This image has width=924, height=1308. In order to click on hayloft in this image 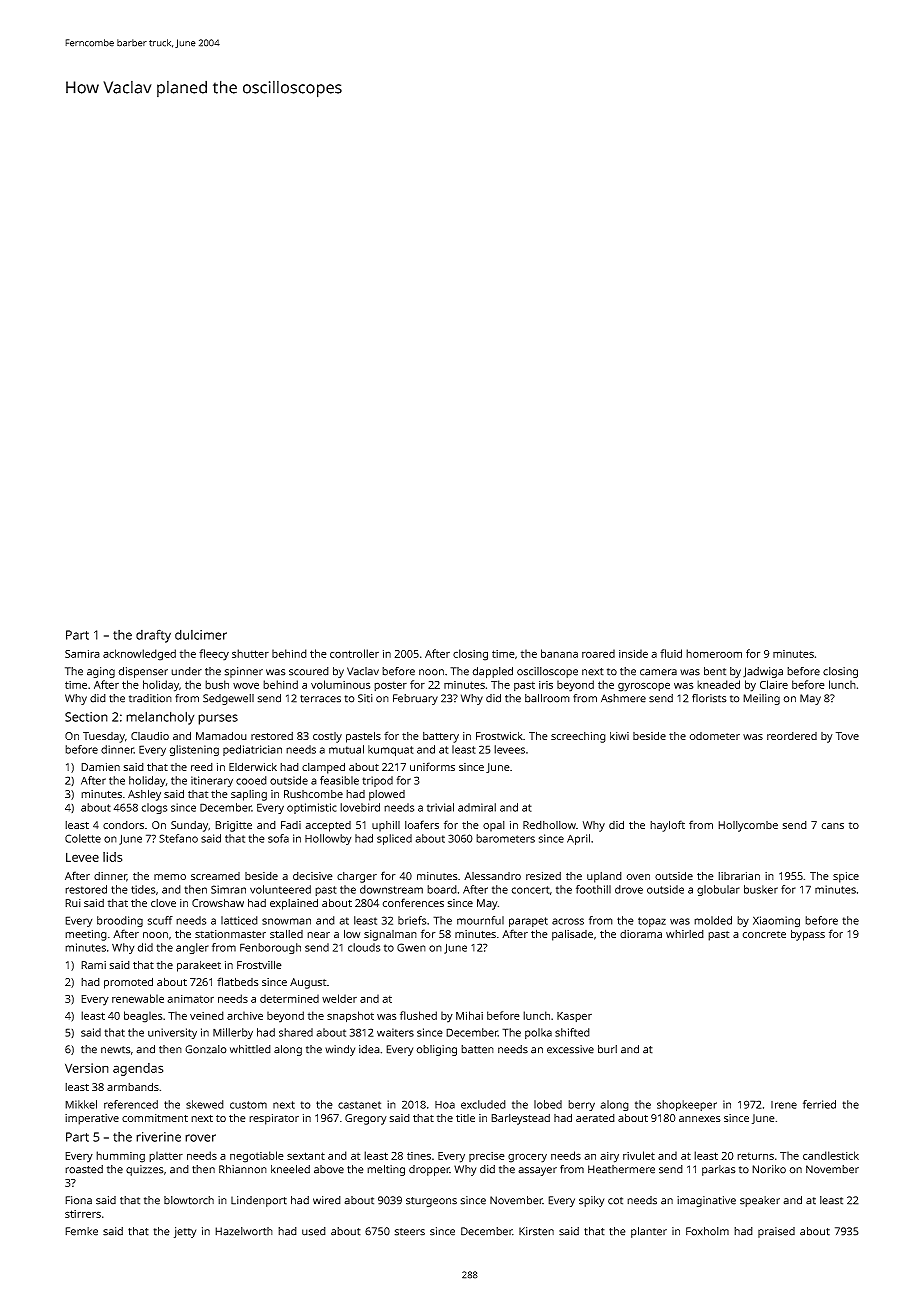, I will do `click(667, 826)`.
